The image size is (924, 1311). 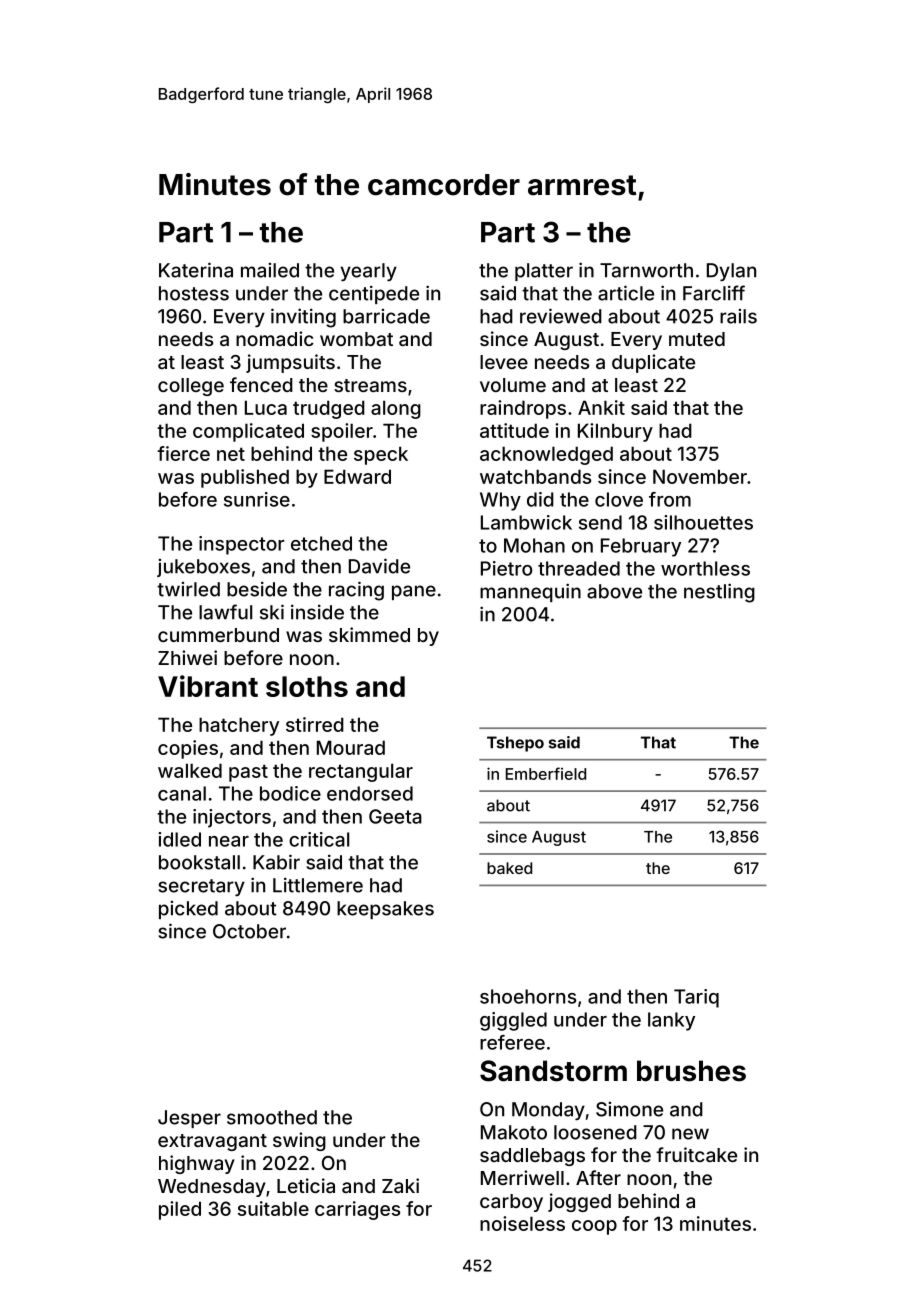 What do you see at coordinates (368, 272) in the image?
I see `yearly` at bounding box center [368, 272].
